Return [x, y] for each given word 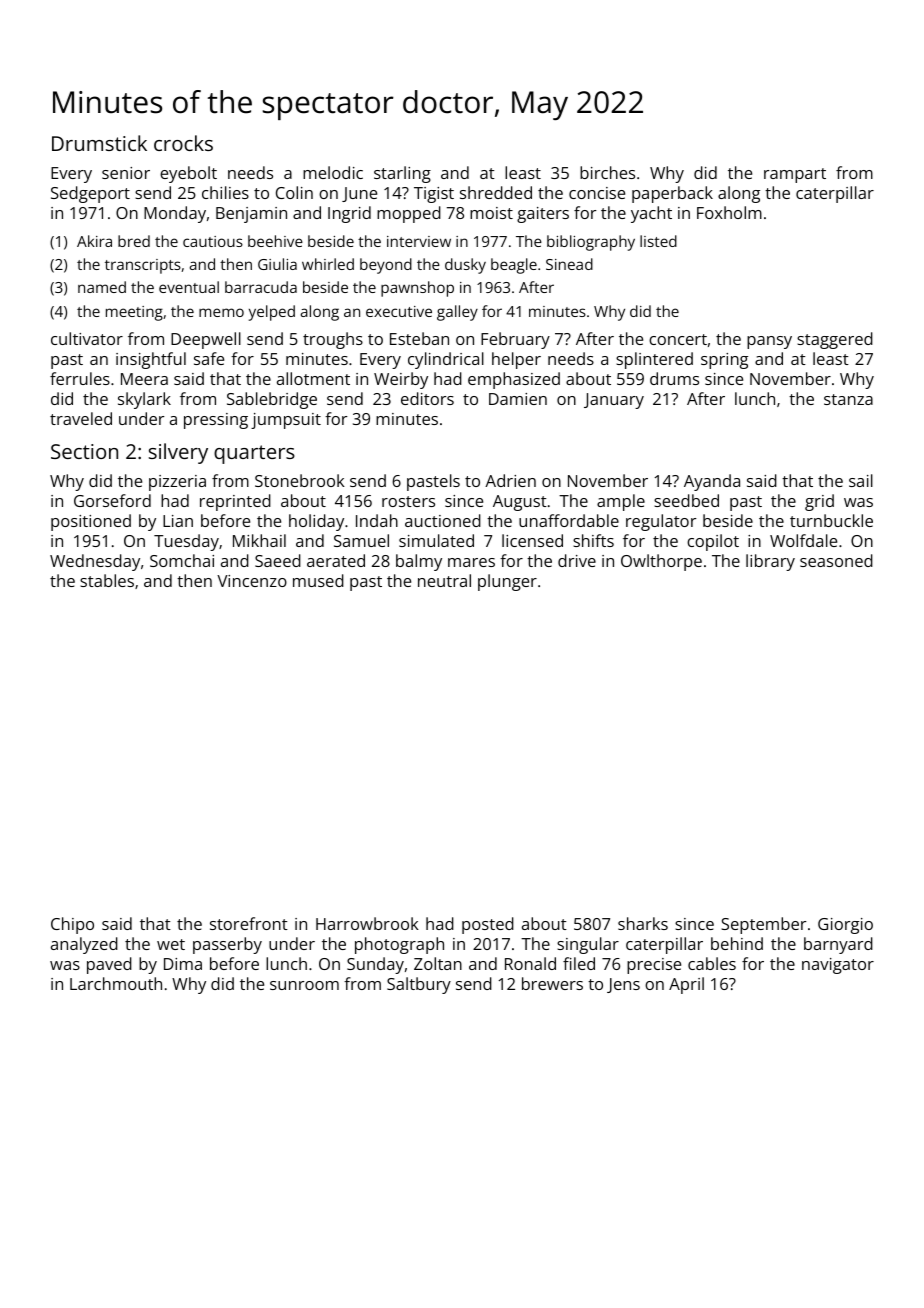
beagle [514, 266]
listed [658, 241]
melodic [333, 172]
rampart [795, 175]
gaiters [543, 215]
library [770, 562]
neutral [444, 580]
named [102, 287]
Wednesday [95, 562]
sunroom [304, 985]
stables [107, 580]
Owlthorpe [661, 562]
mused [318, 580]
